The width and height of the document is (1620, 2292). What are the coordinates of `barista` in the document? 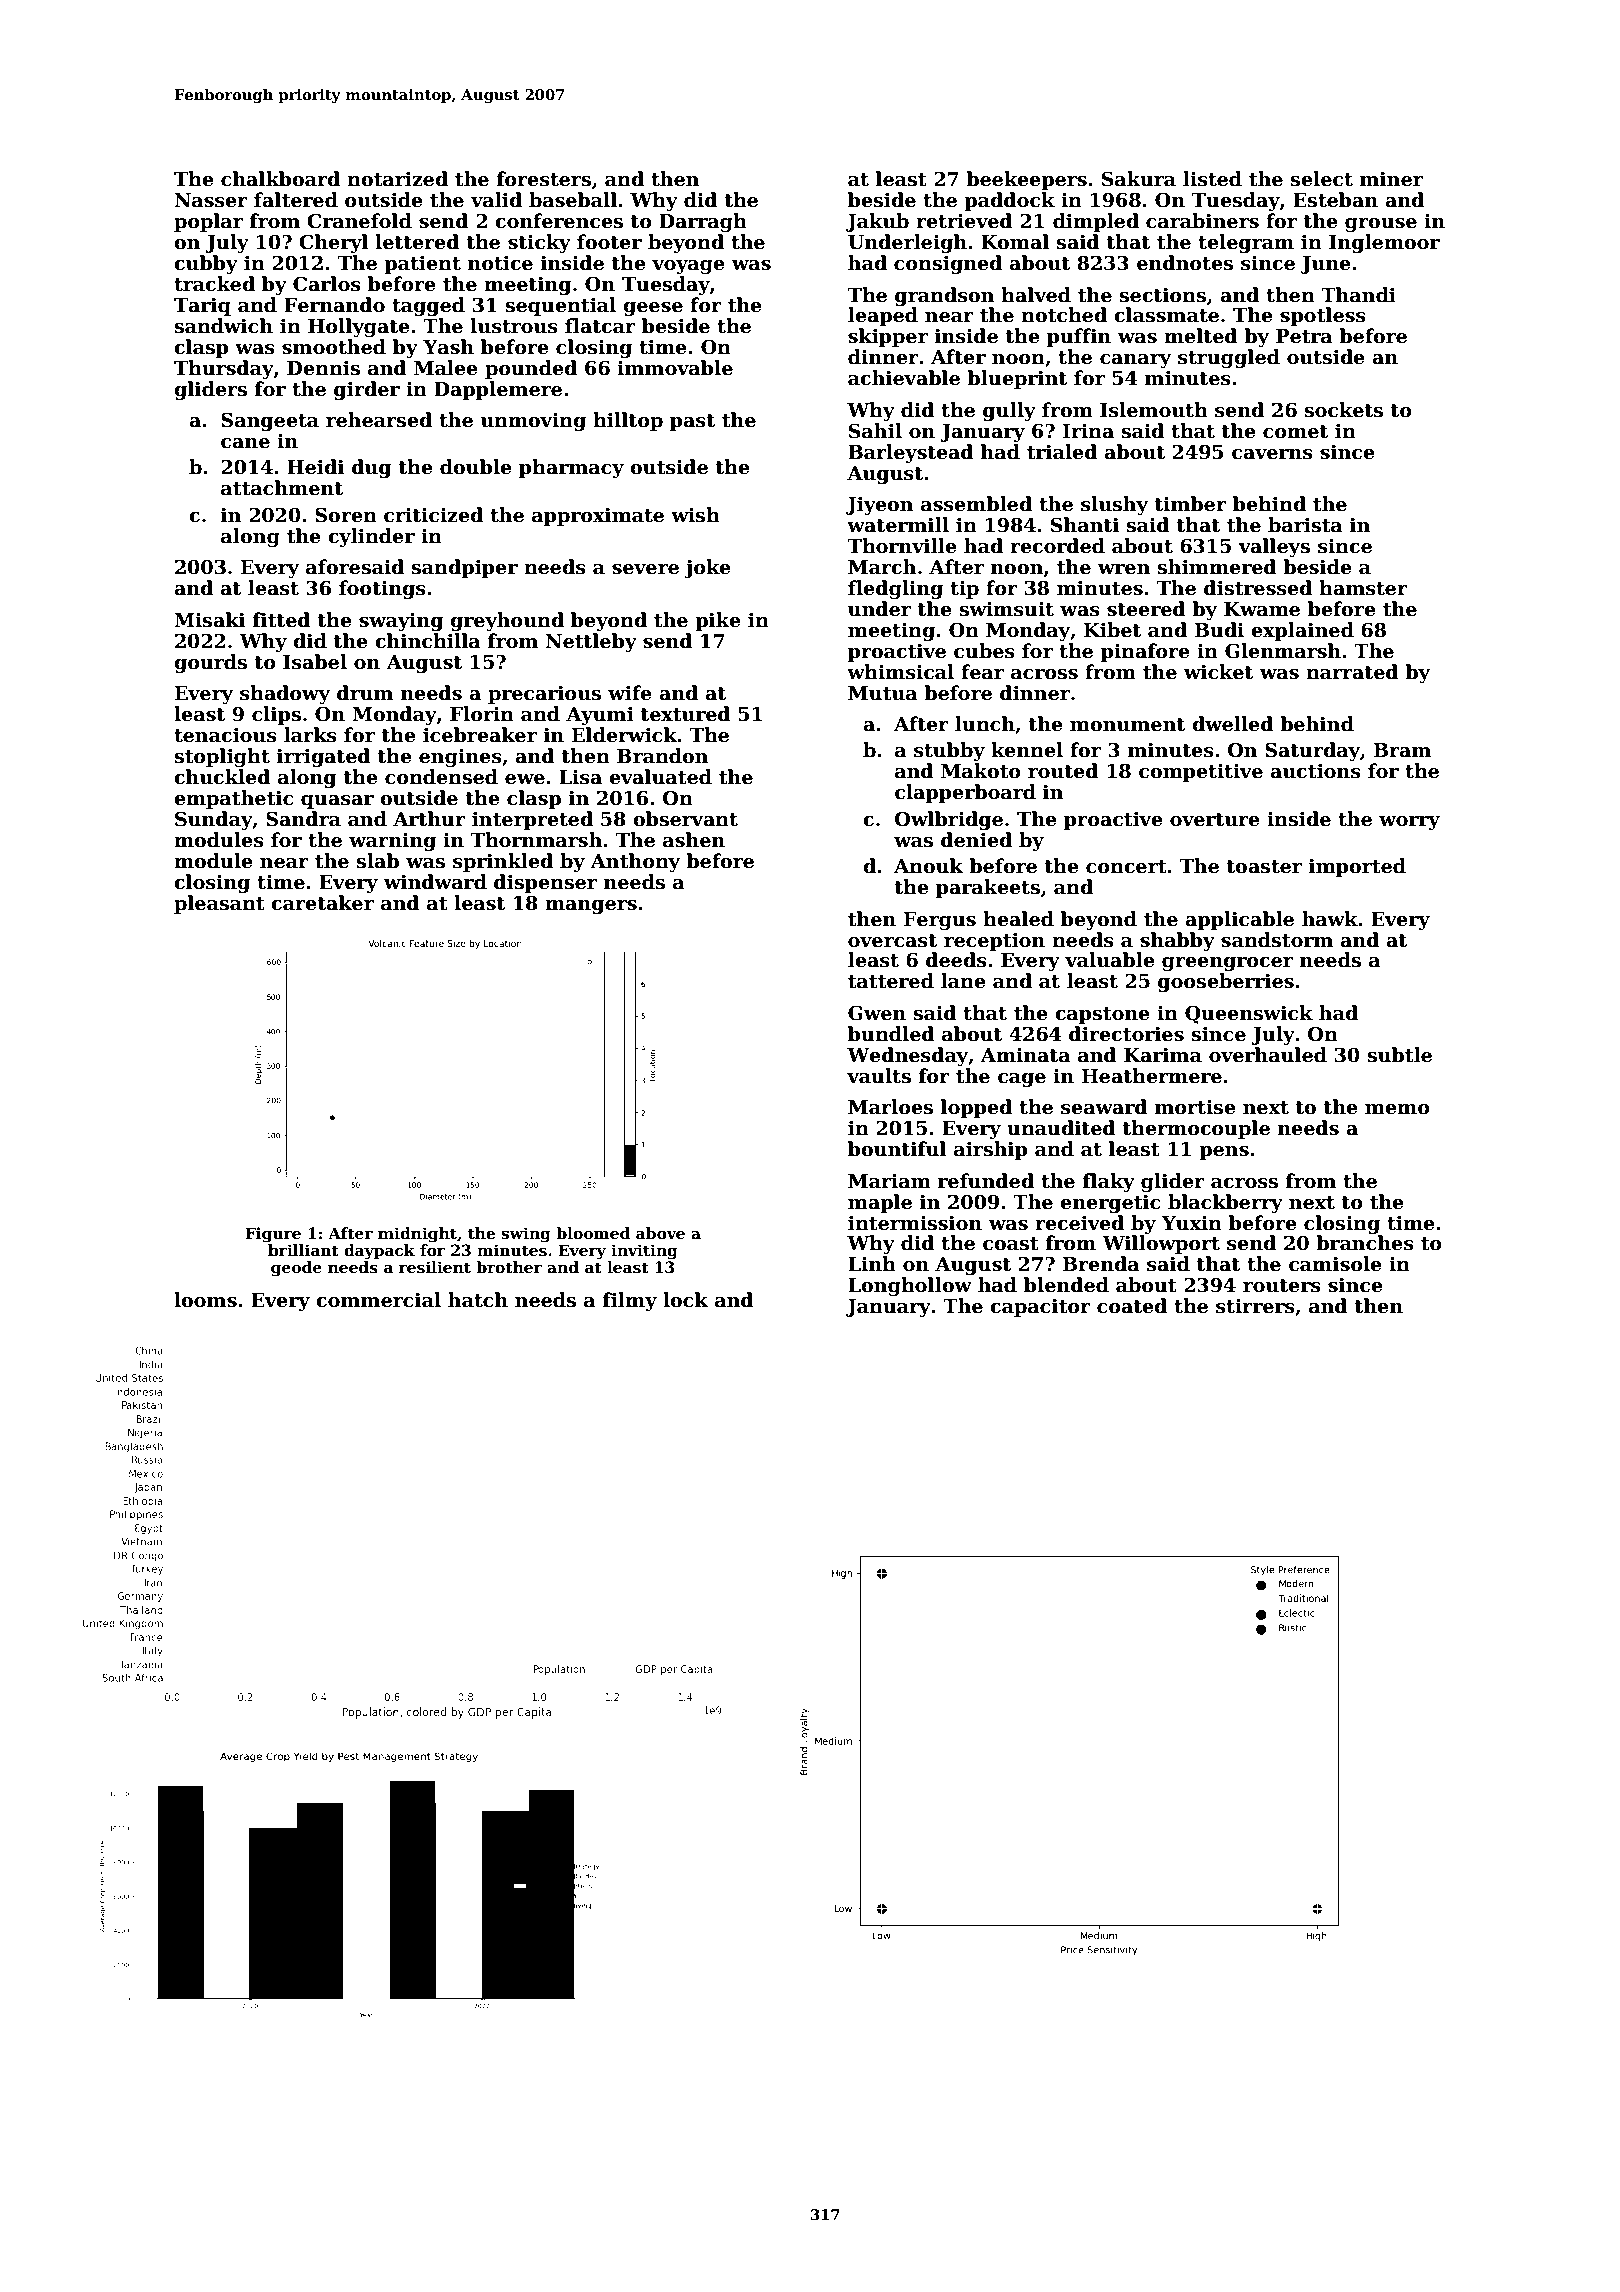 It's located at (1305, 525).
